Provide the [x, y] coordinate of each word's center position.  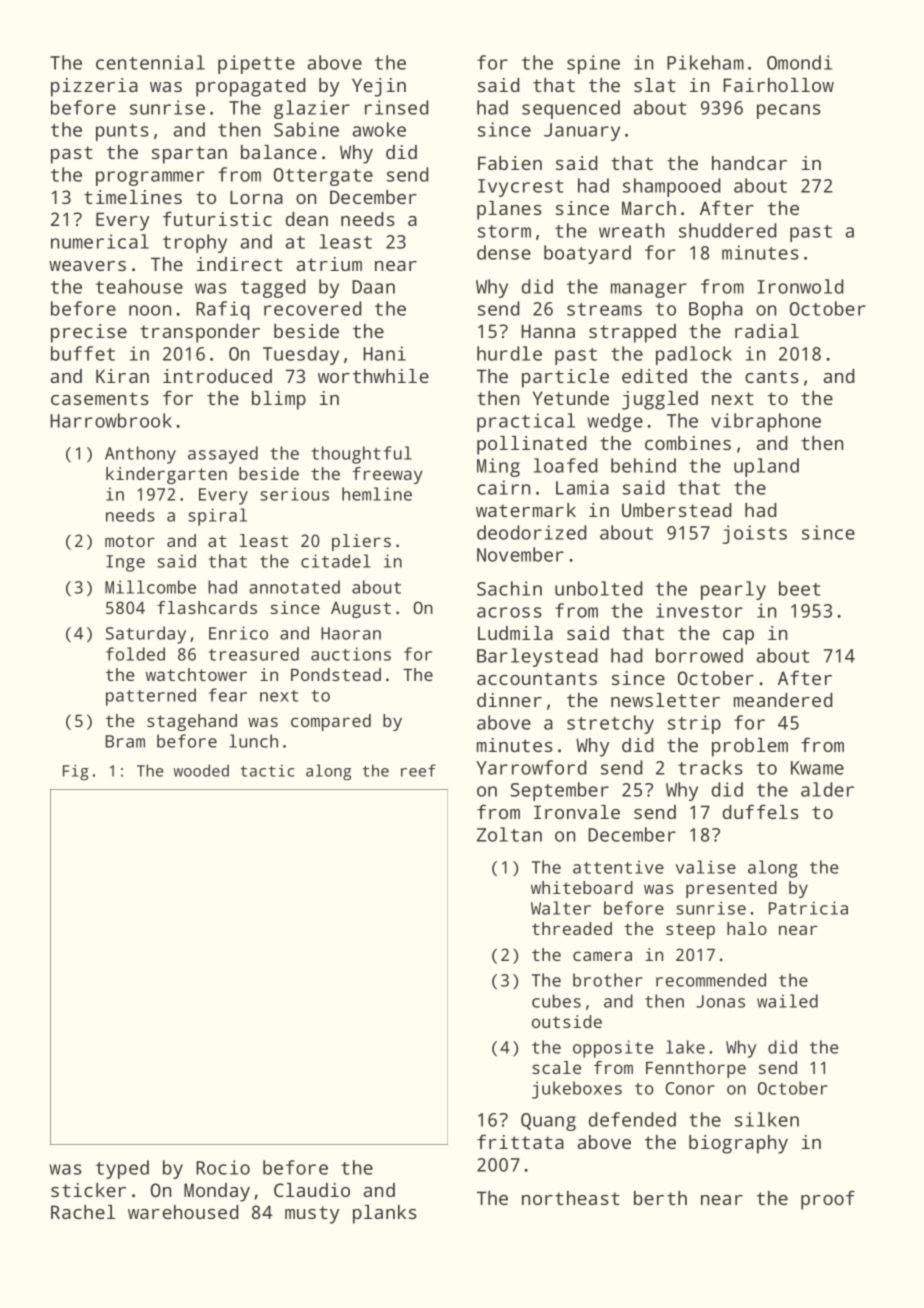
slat [655, 85]
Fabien [510, 163]
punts [122, 132]
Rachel [83, 1212]
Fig [76, 772]
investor [699, 610]
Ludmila [515, 633]
